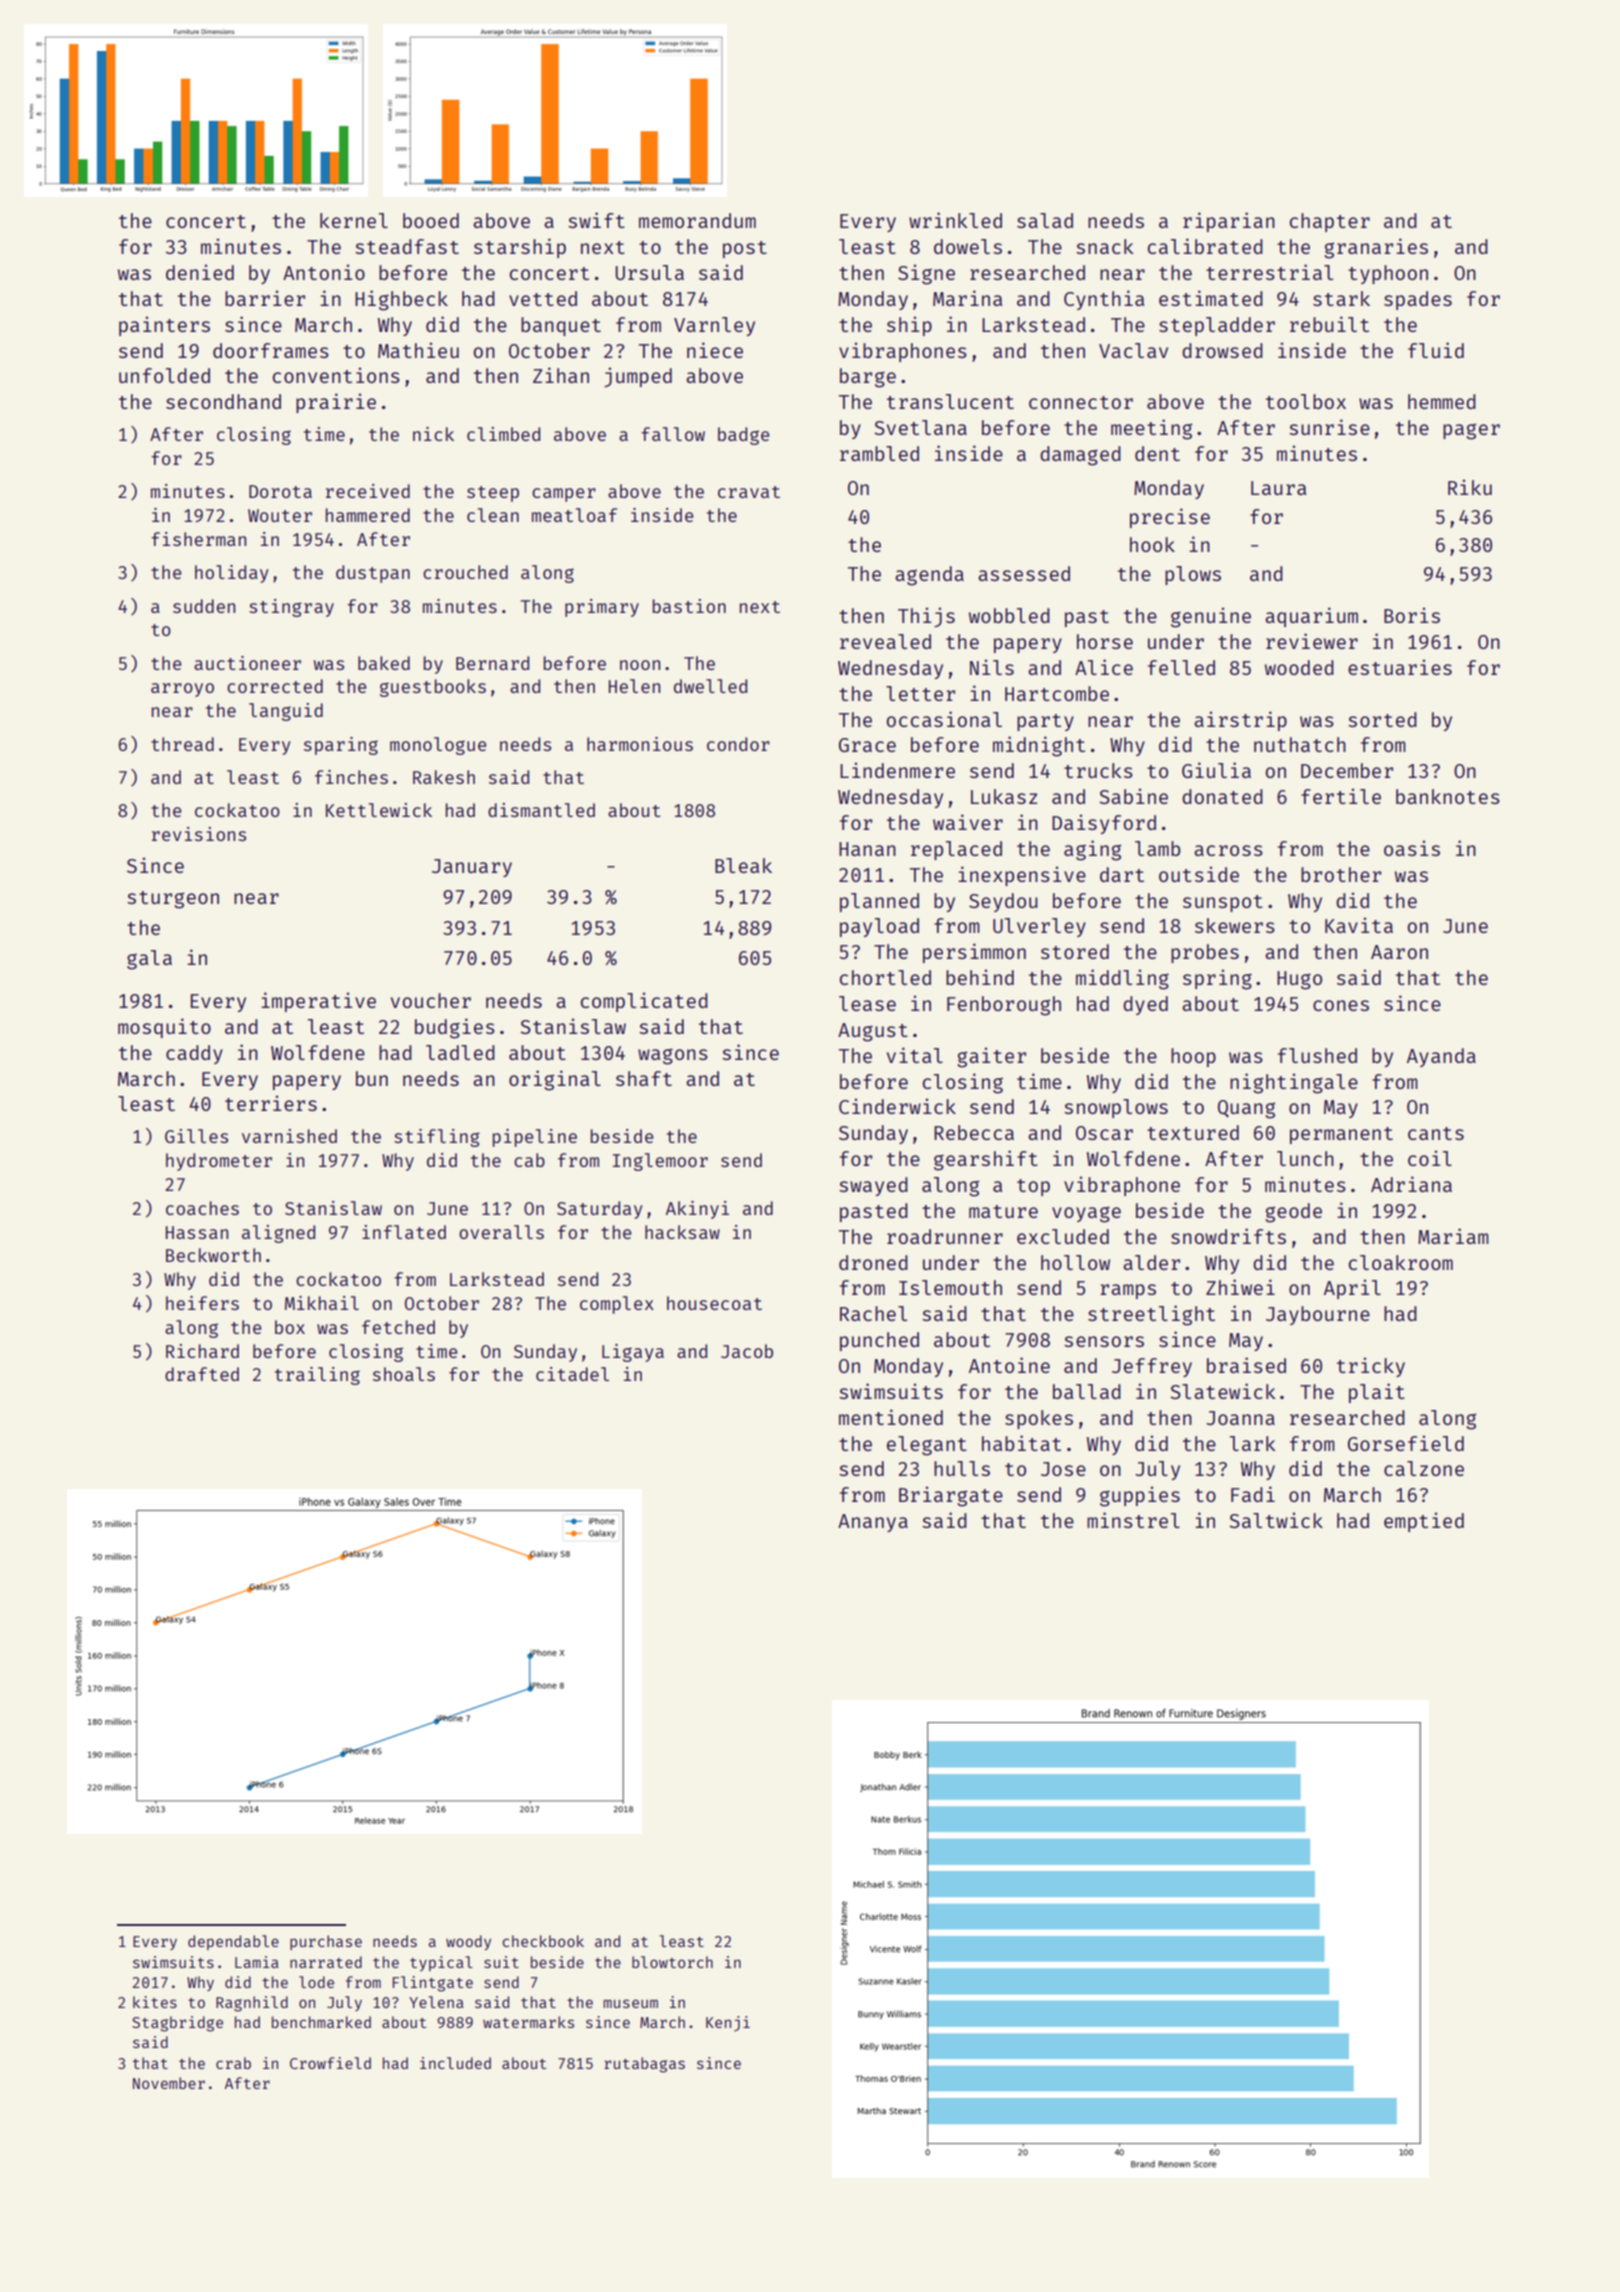  Describe the element at coordinates (644, 2065) in the screenshot. I see `rutabagas` at that location.
